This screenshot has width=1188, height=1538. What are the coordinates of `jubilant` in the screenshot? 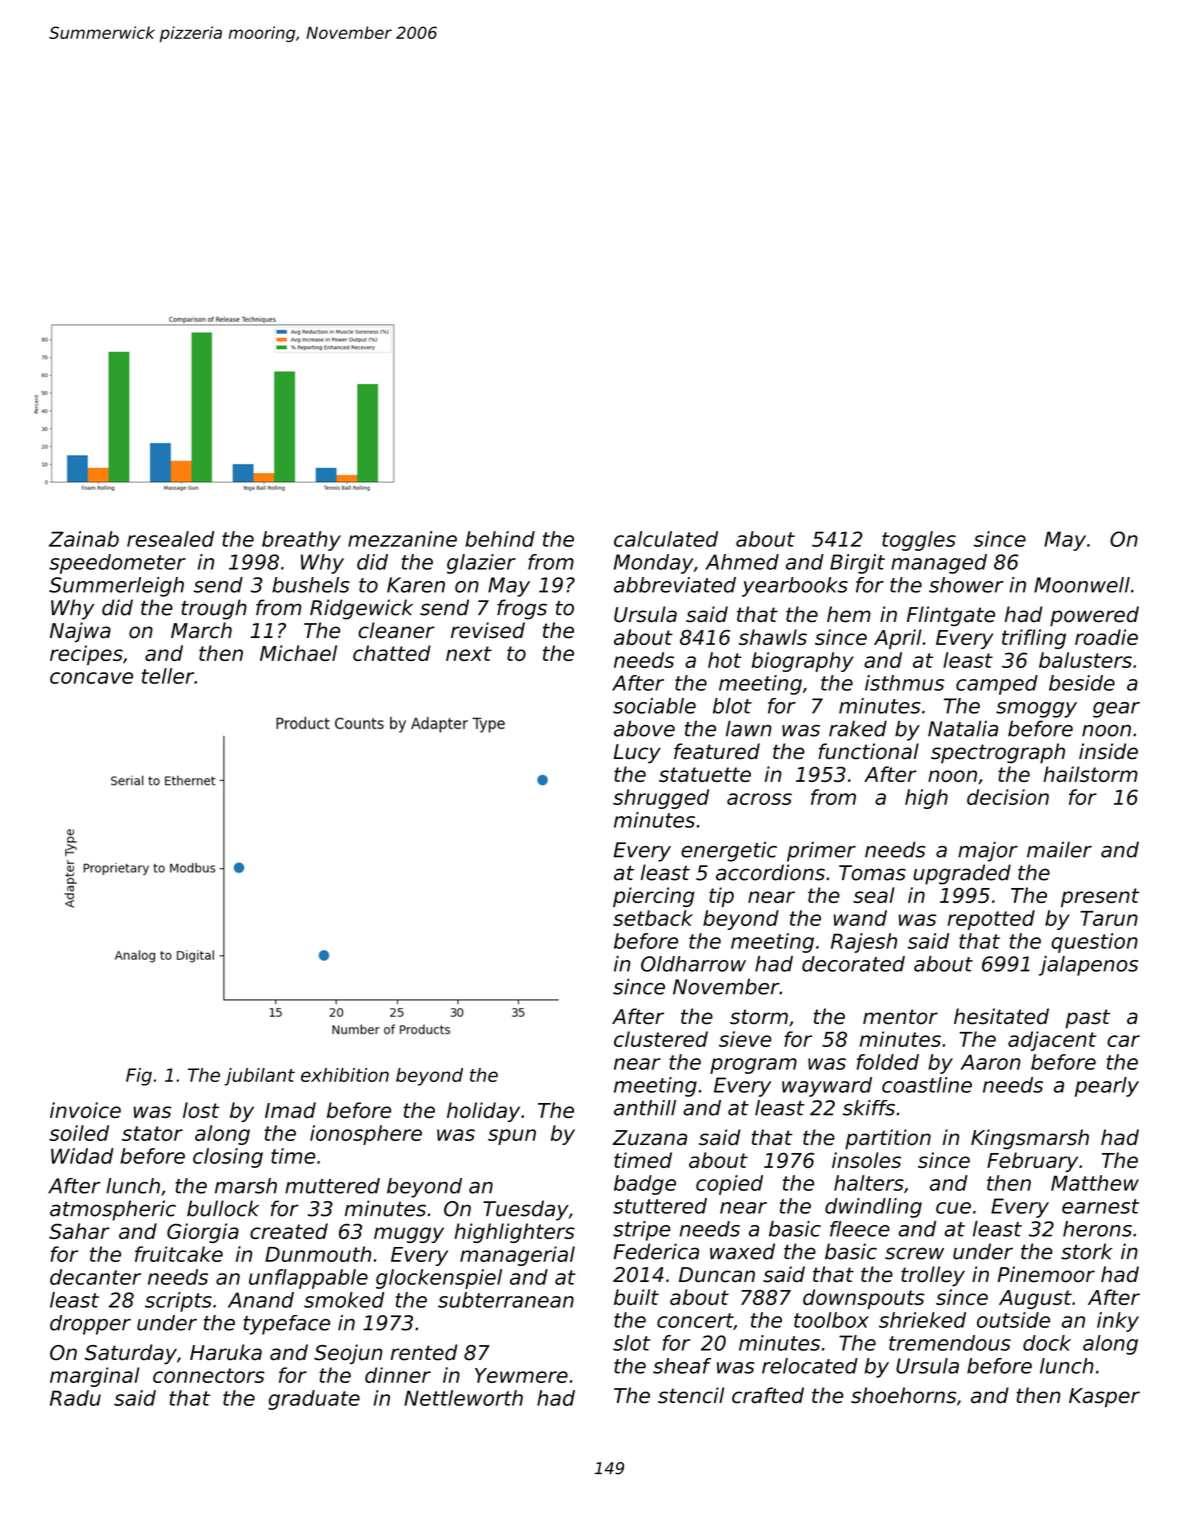 It's located at (259, 1077).
